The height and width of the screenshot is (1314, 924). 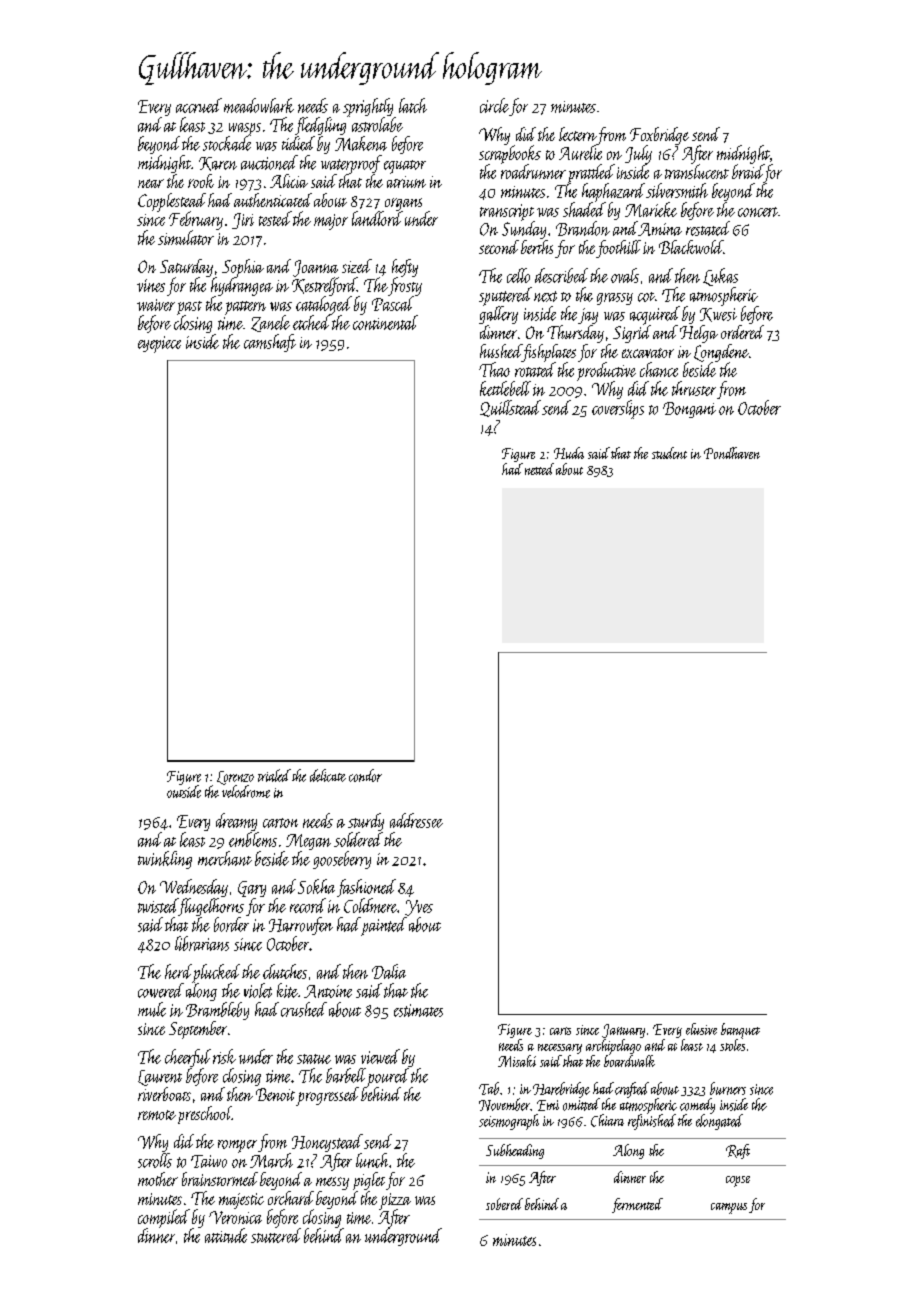 What do you see at coordinates (327, 1143) in the screenshot?
I see `Honeystead` at bounding box center [327, 1143].
